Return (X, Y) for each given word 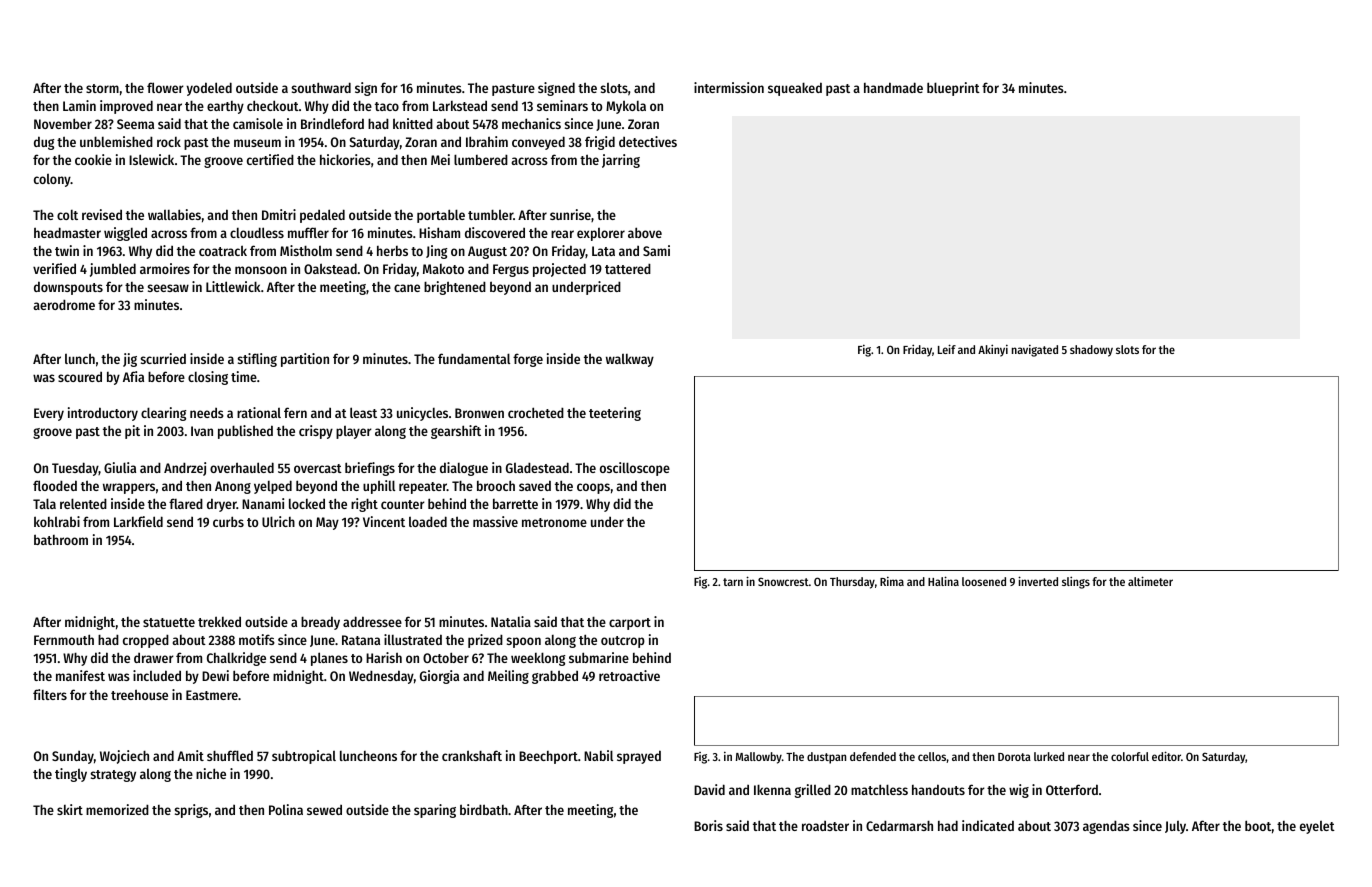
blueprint (953, 89)
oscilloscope (635, 469)
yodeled (209, 89)
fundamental (474, 358)
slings (1076, 582)
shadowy (1091, 351)
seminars (562, 105)
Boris (708, 825)
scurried (163, 358)
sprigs (191, 811)
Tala (44, 503)
